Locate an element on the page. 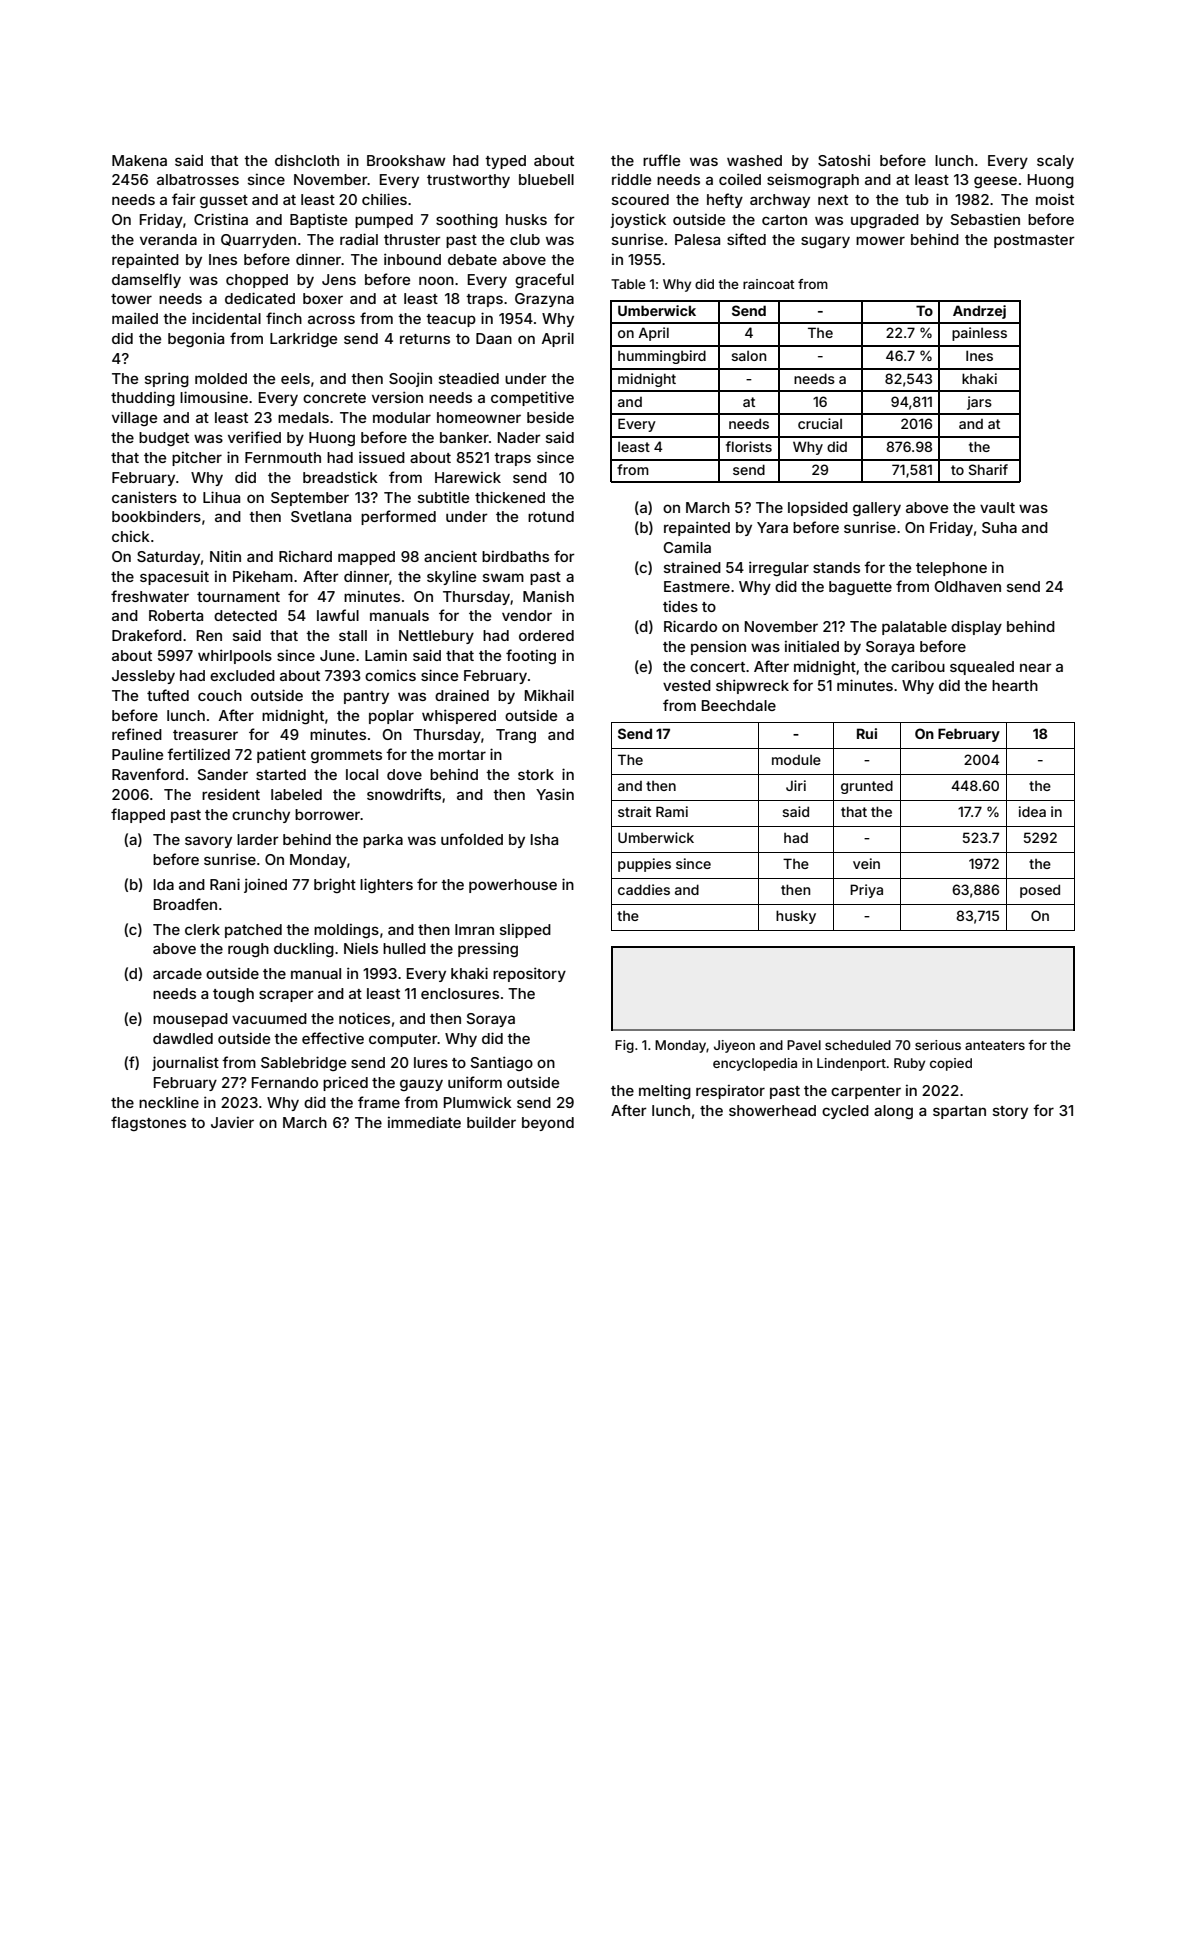 The width and height of the page is (1186, 1953). typed is located at coordinates (505, 162).
